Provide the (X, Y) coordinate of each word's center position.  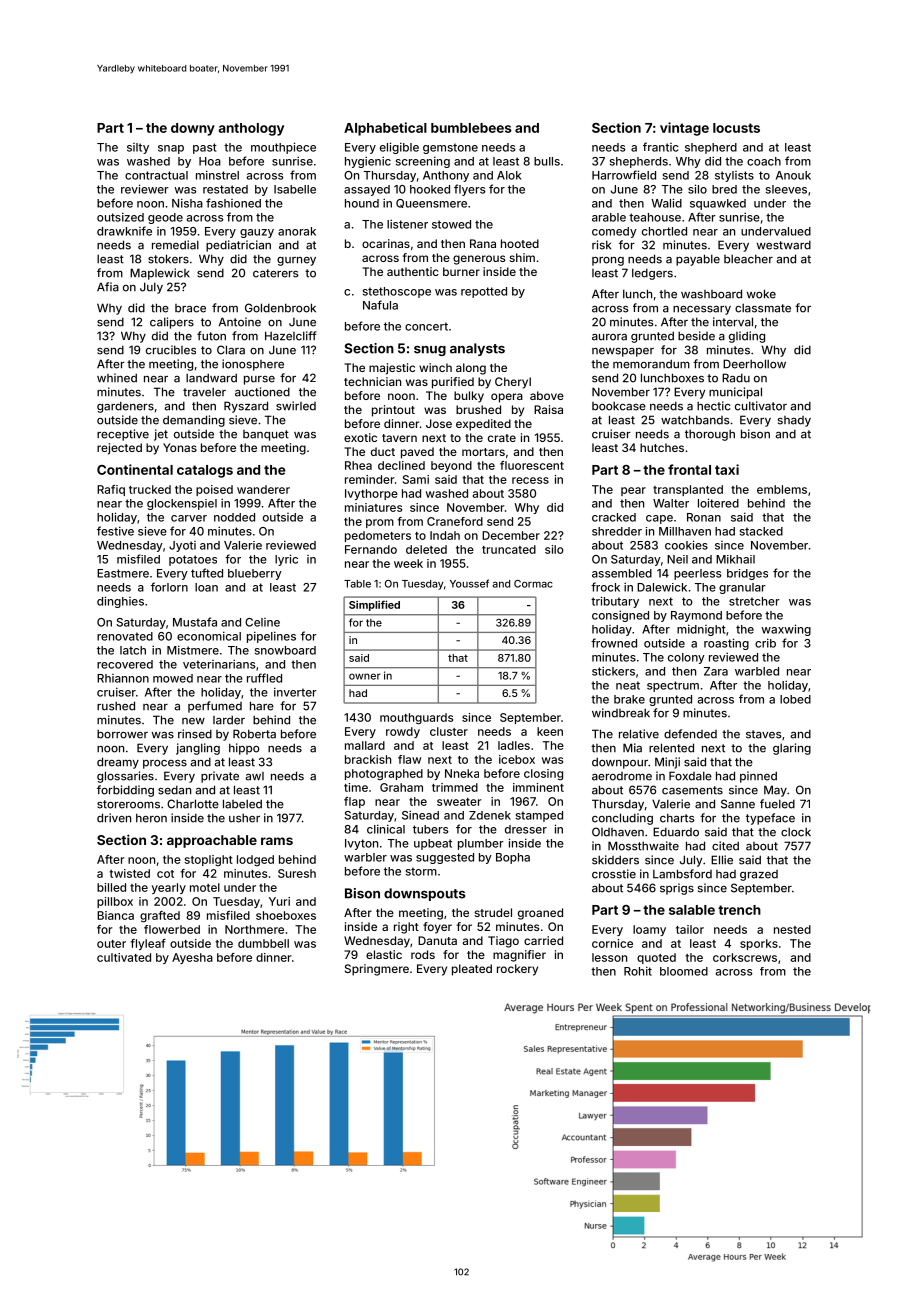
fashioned (233, 203)
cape (659, 519)
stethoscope (397, 292)
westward (784, 245)
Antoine (240, 322)
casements (692, 790)
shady (794, 421)
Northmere (254, 929)
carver (189, 518)
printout (393, 411)
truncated (509, 549)
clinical (386, 829)
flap (354, 802)
